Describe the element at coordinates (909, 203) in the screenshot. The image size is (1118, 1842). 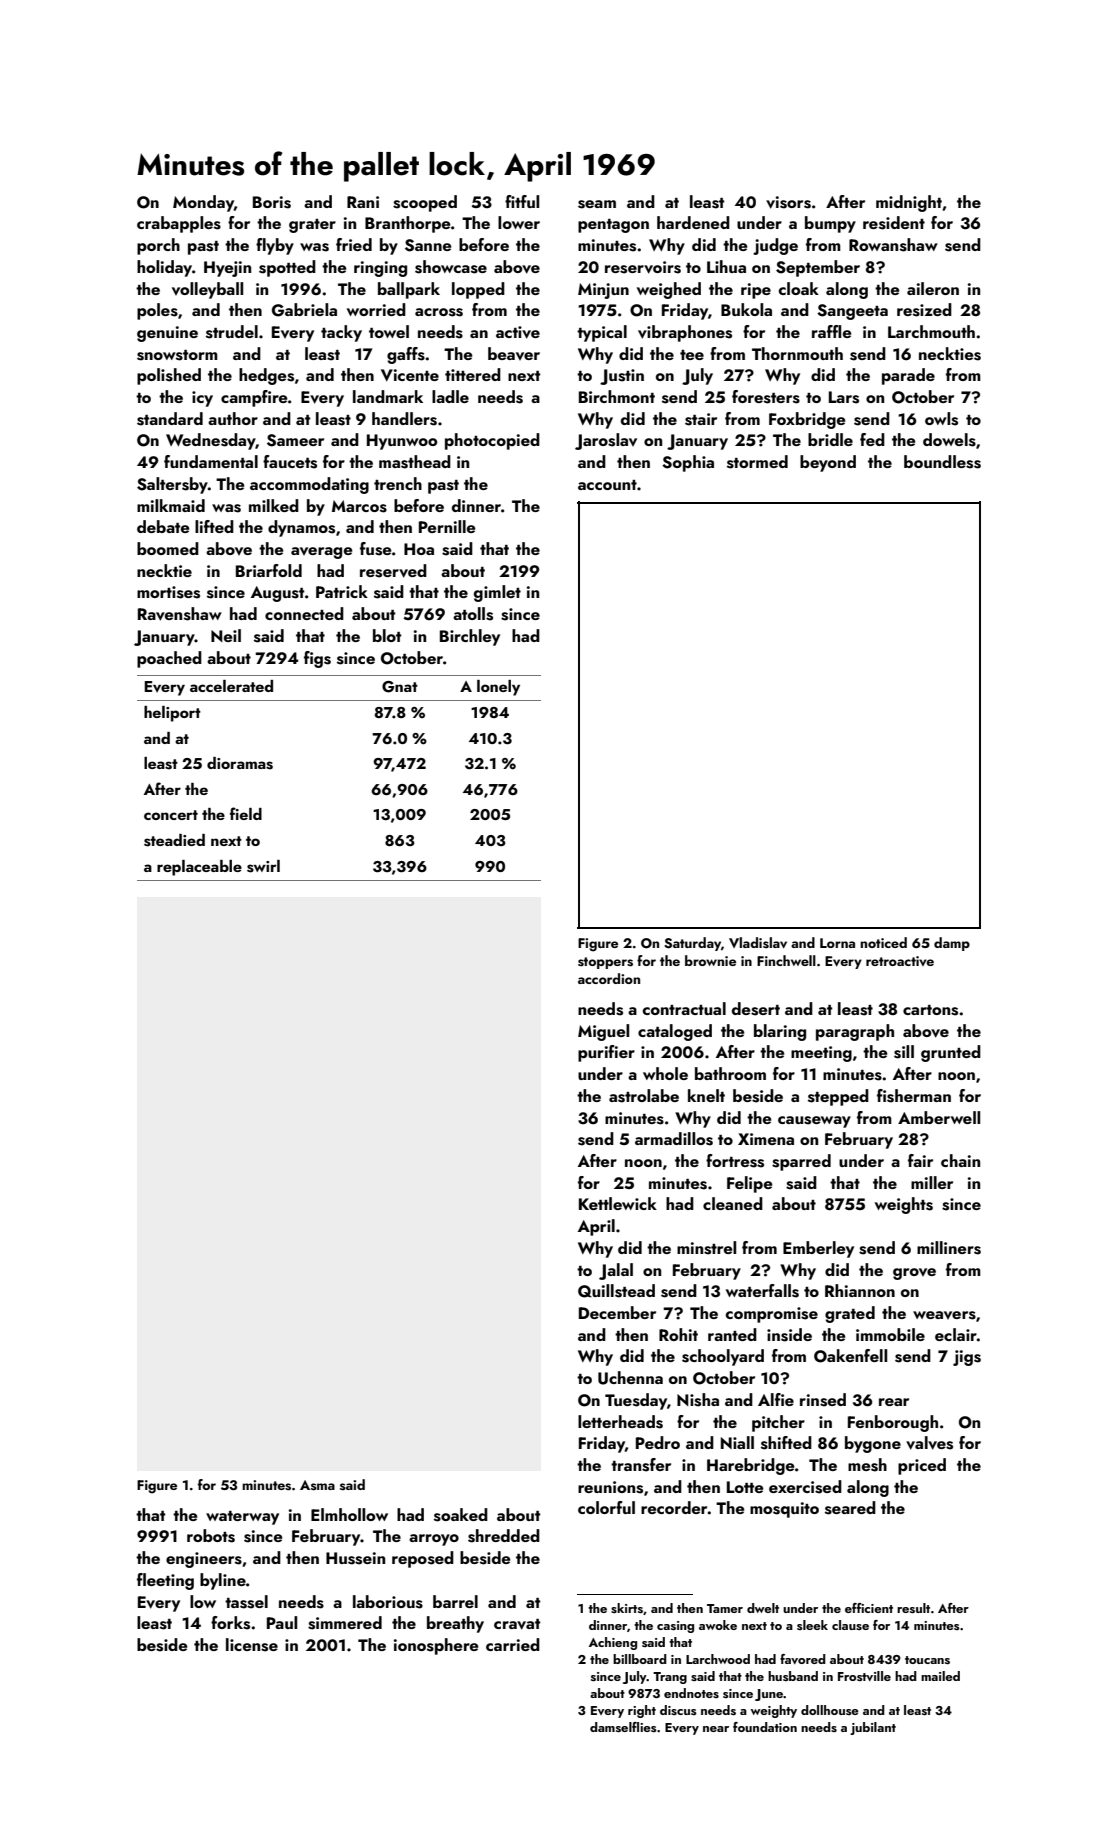
I see `midnight` at that location.
